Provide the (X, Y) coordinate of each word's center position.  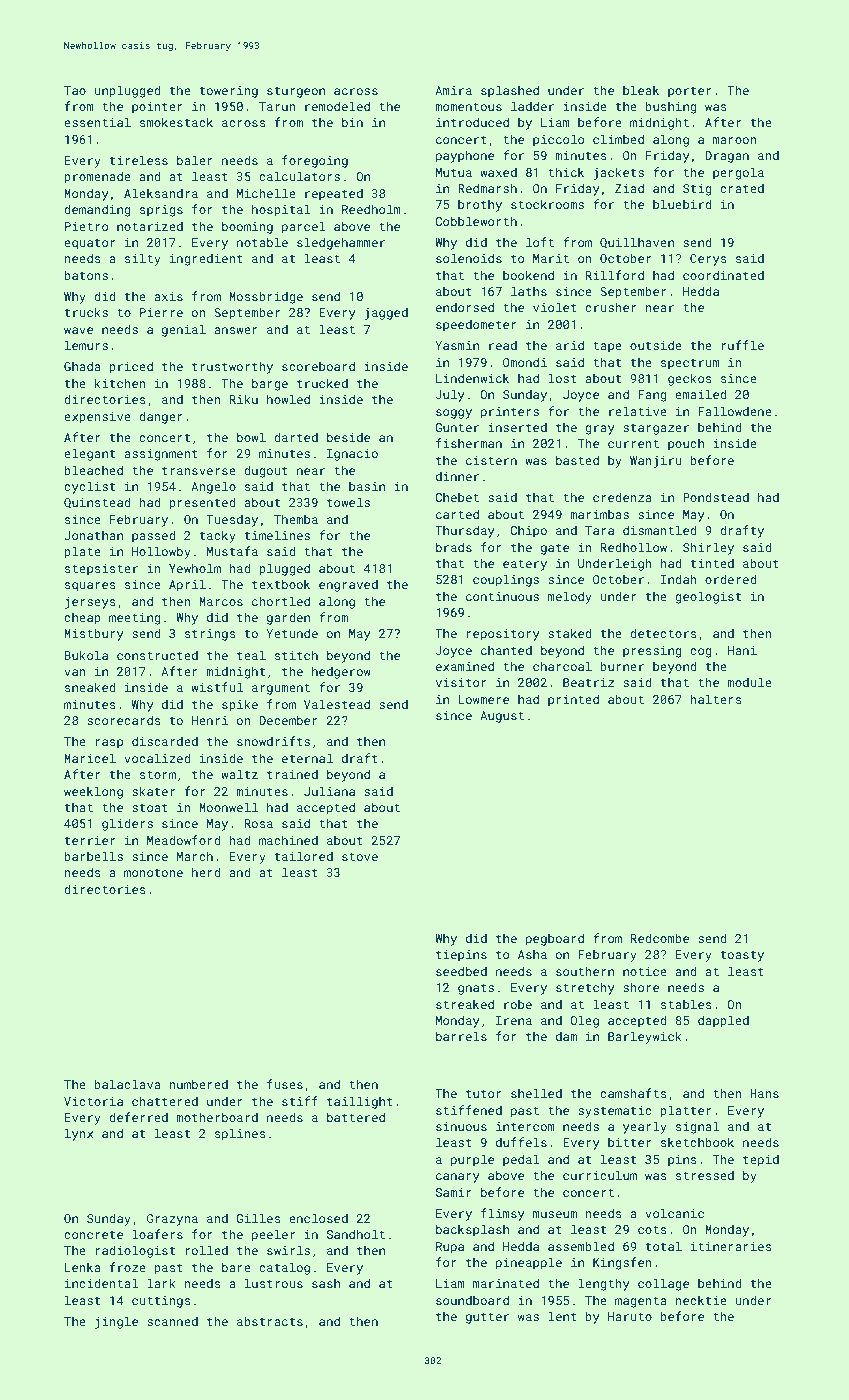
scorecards (124, 720)
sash (326, 1283)
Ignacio (352, 455)
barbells (94, 856)
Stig (697, 190)
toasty (742, 956)
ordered (730, 579)
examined (465, 666)
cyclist (89, 487)
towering (228, 92)
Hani (742, 650)
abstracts (270, 1321)
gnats (476, 989)
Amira (453, 90)
